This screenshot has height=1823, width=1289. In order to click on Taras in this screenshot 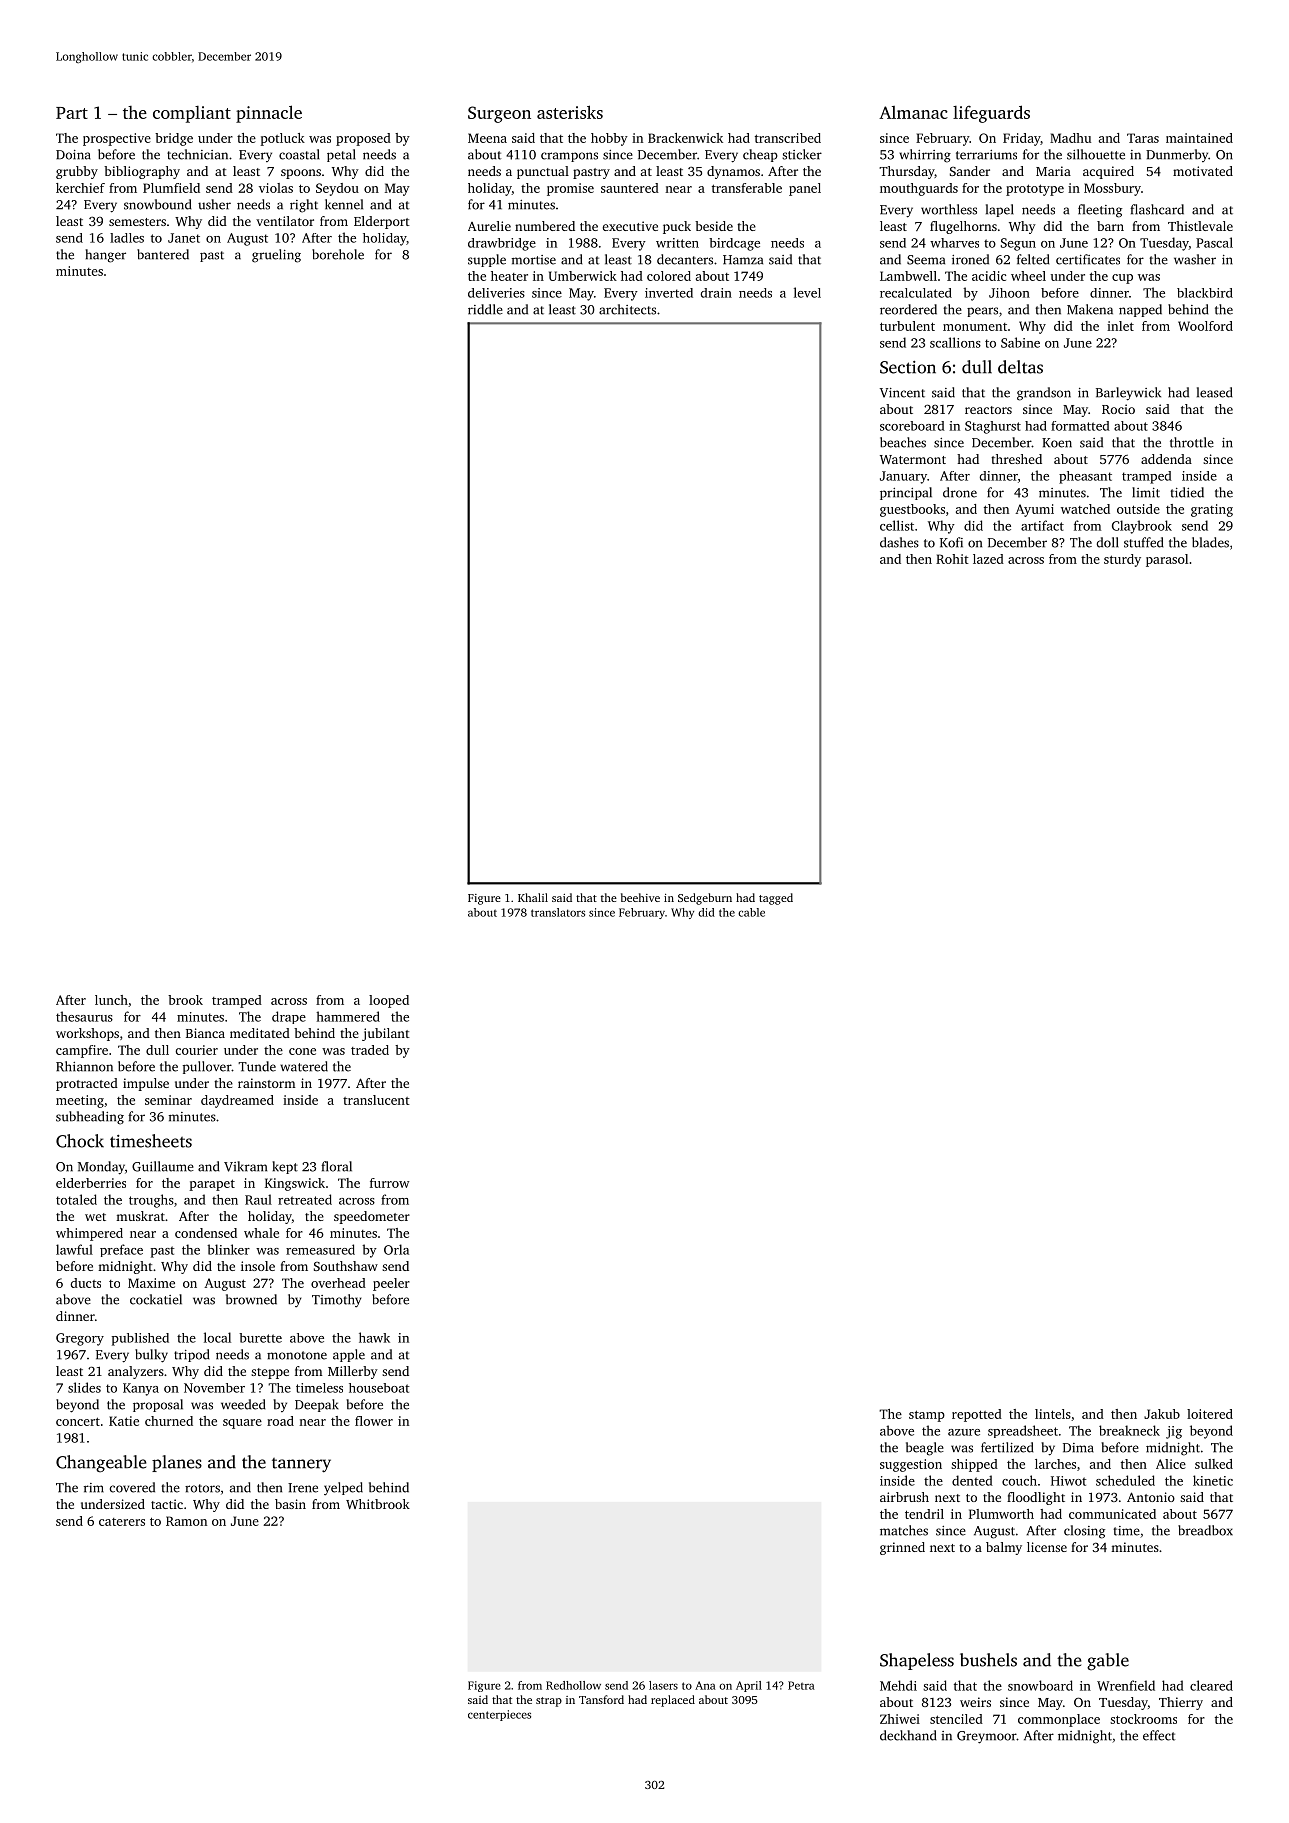, I will do `click(1143, 138)`.
